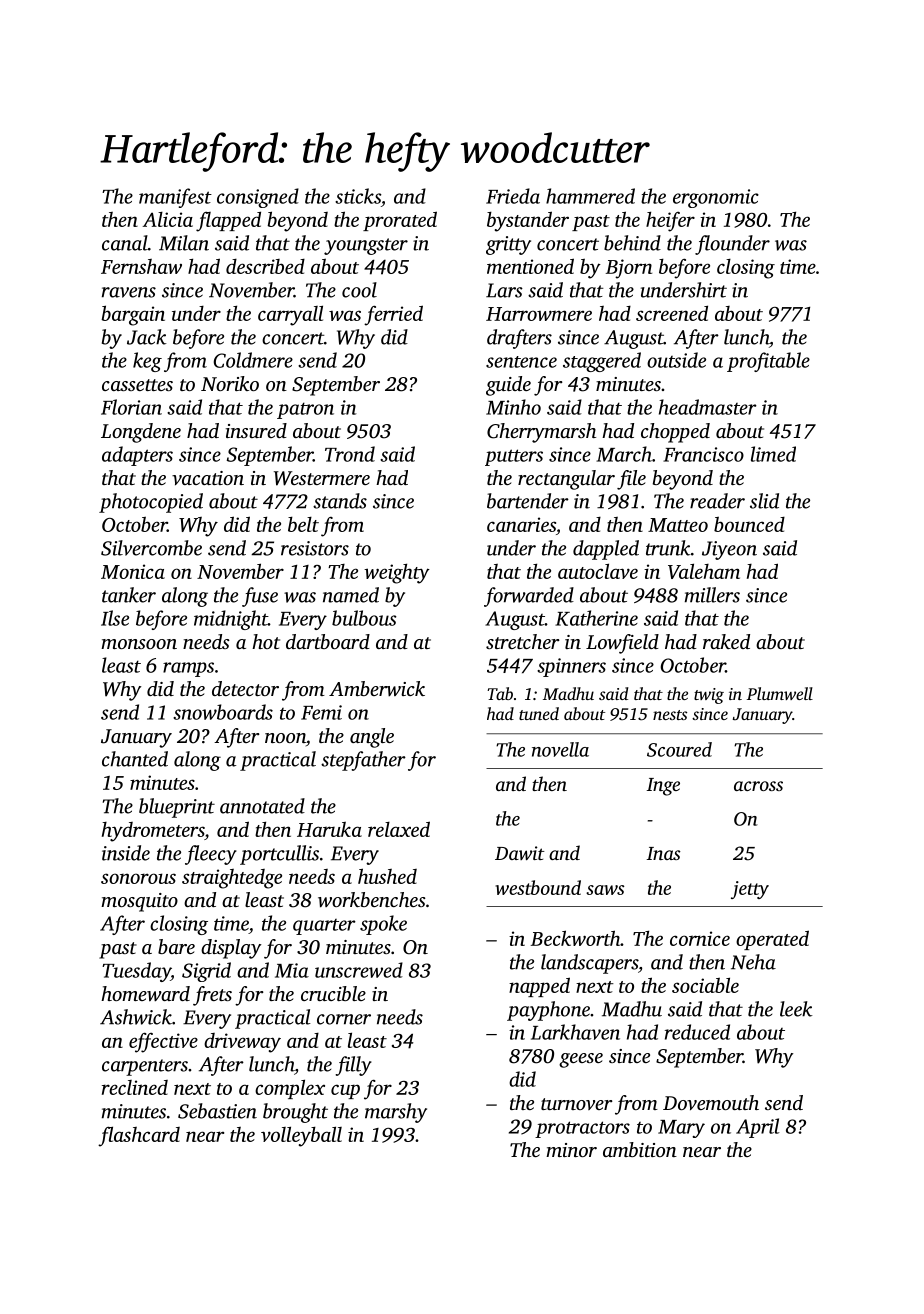  Describe the element at coordinates (139, 1136) in the document. I see `flashcard` at that location.
